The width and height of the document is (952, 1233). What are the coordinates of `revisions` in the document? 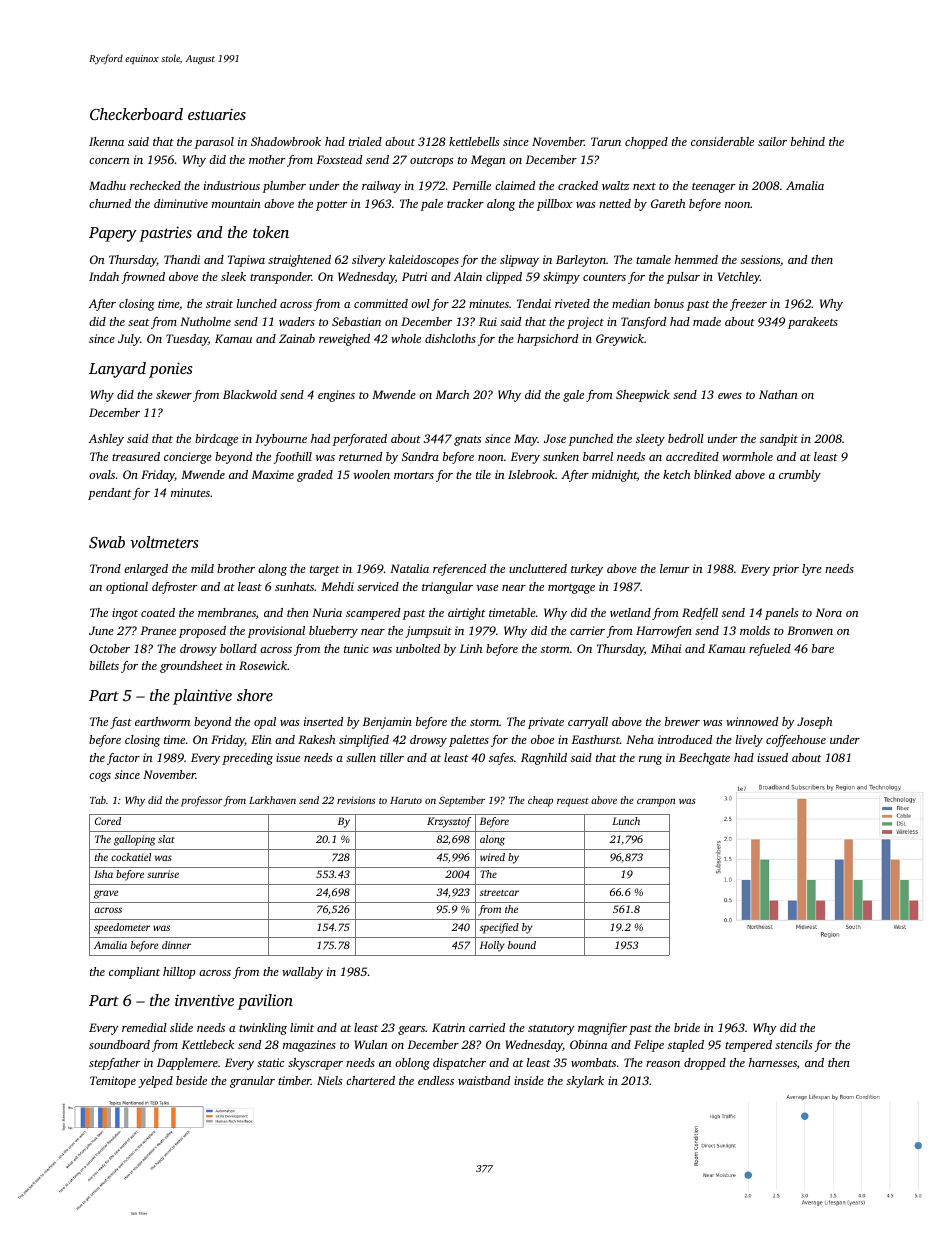 It's located at (356, 800).
